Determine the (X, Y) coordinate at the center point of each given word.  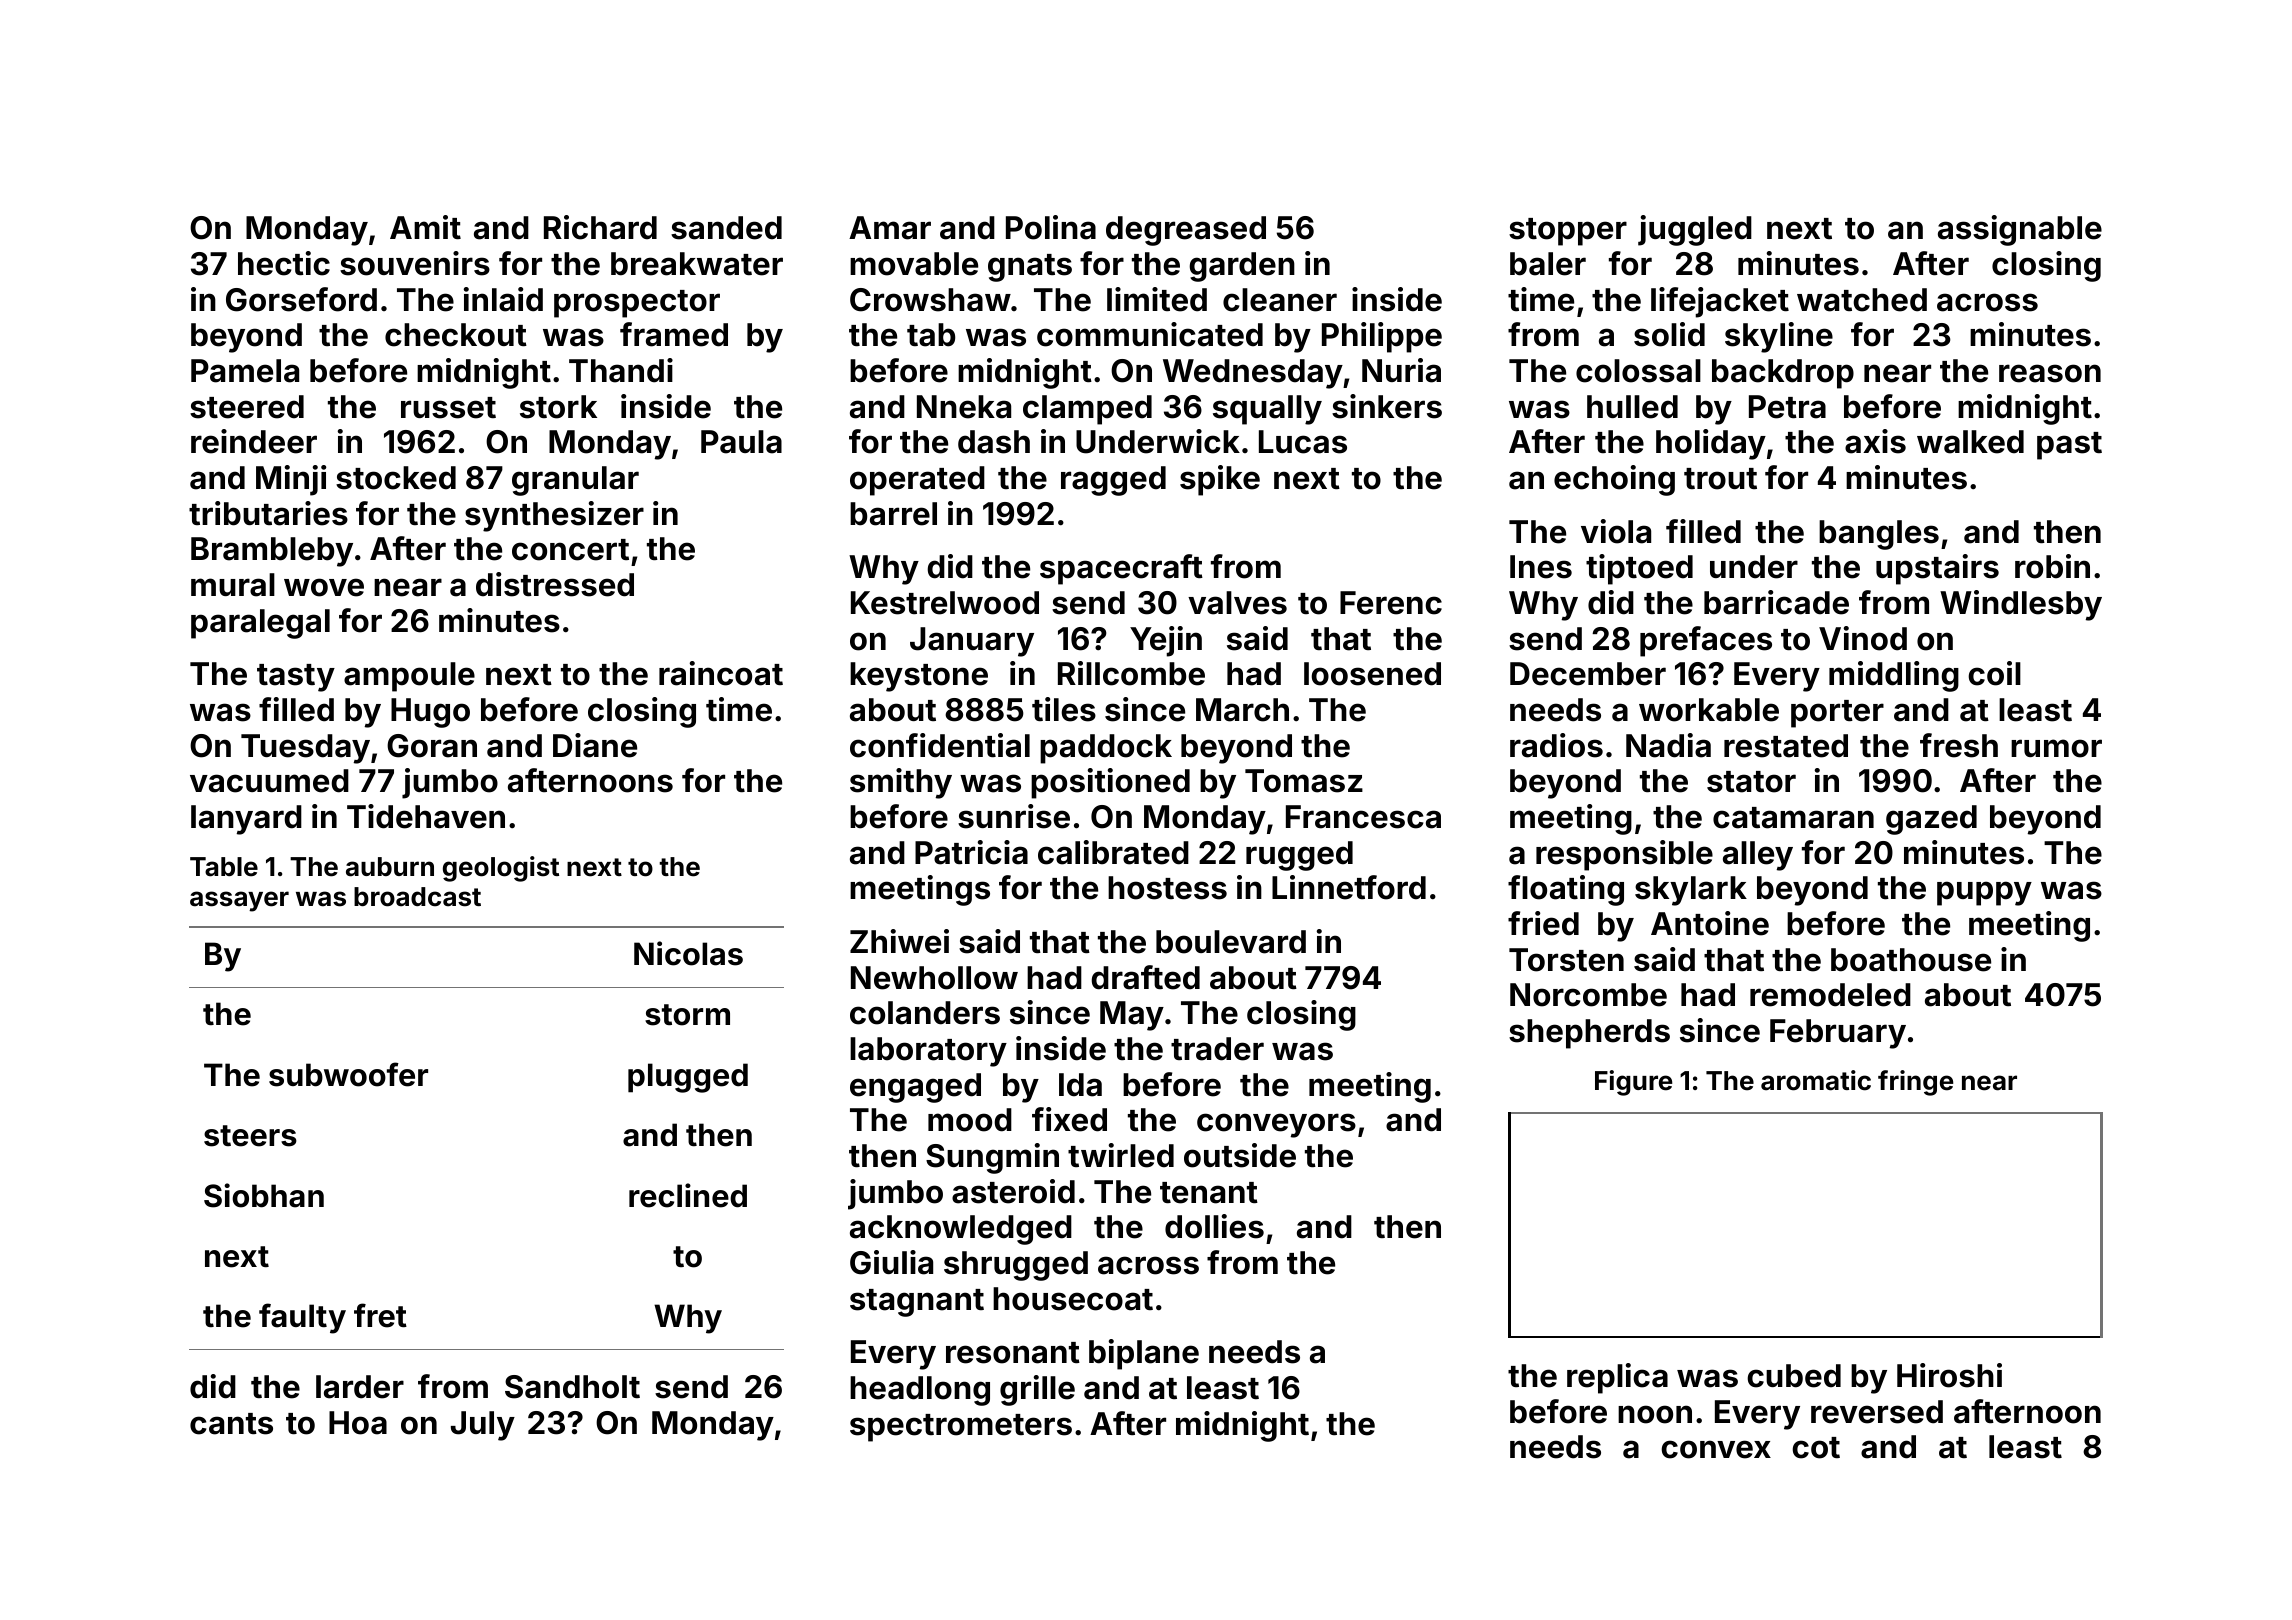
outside (1240, 1155)
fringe (1915, 1083)
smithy (901, 783)
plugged (688, 1078)
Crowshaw (930, 300)
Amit (425, 227)
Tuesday (305, 749)
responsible (1624, 855)
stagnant (917, 1303)
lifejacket (1720, 302)
